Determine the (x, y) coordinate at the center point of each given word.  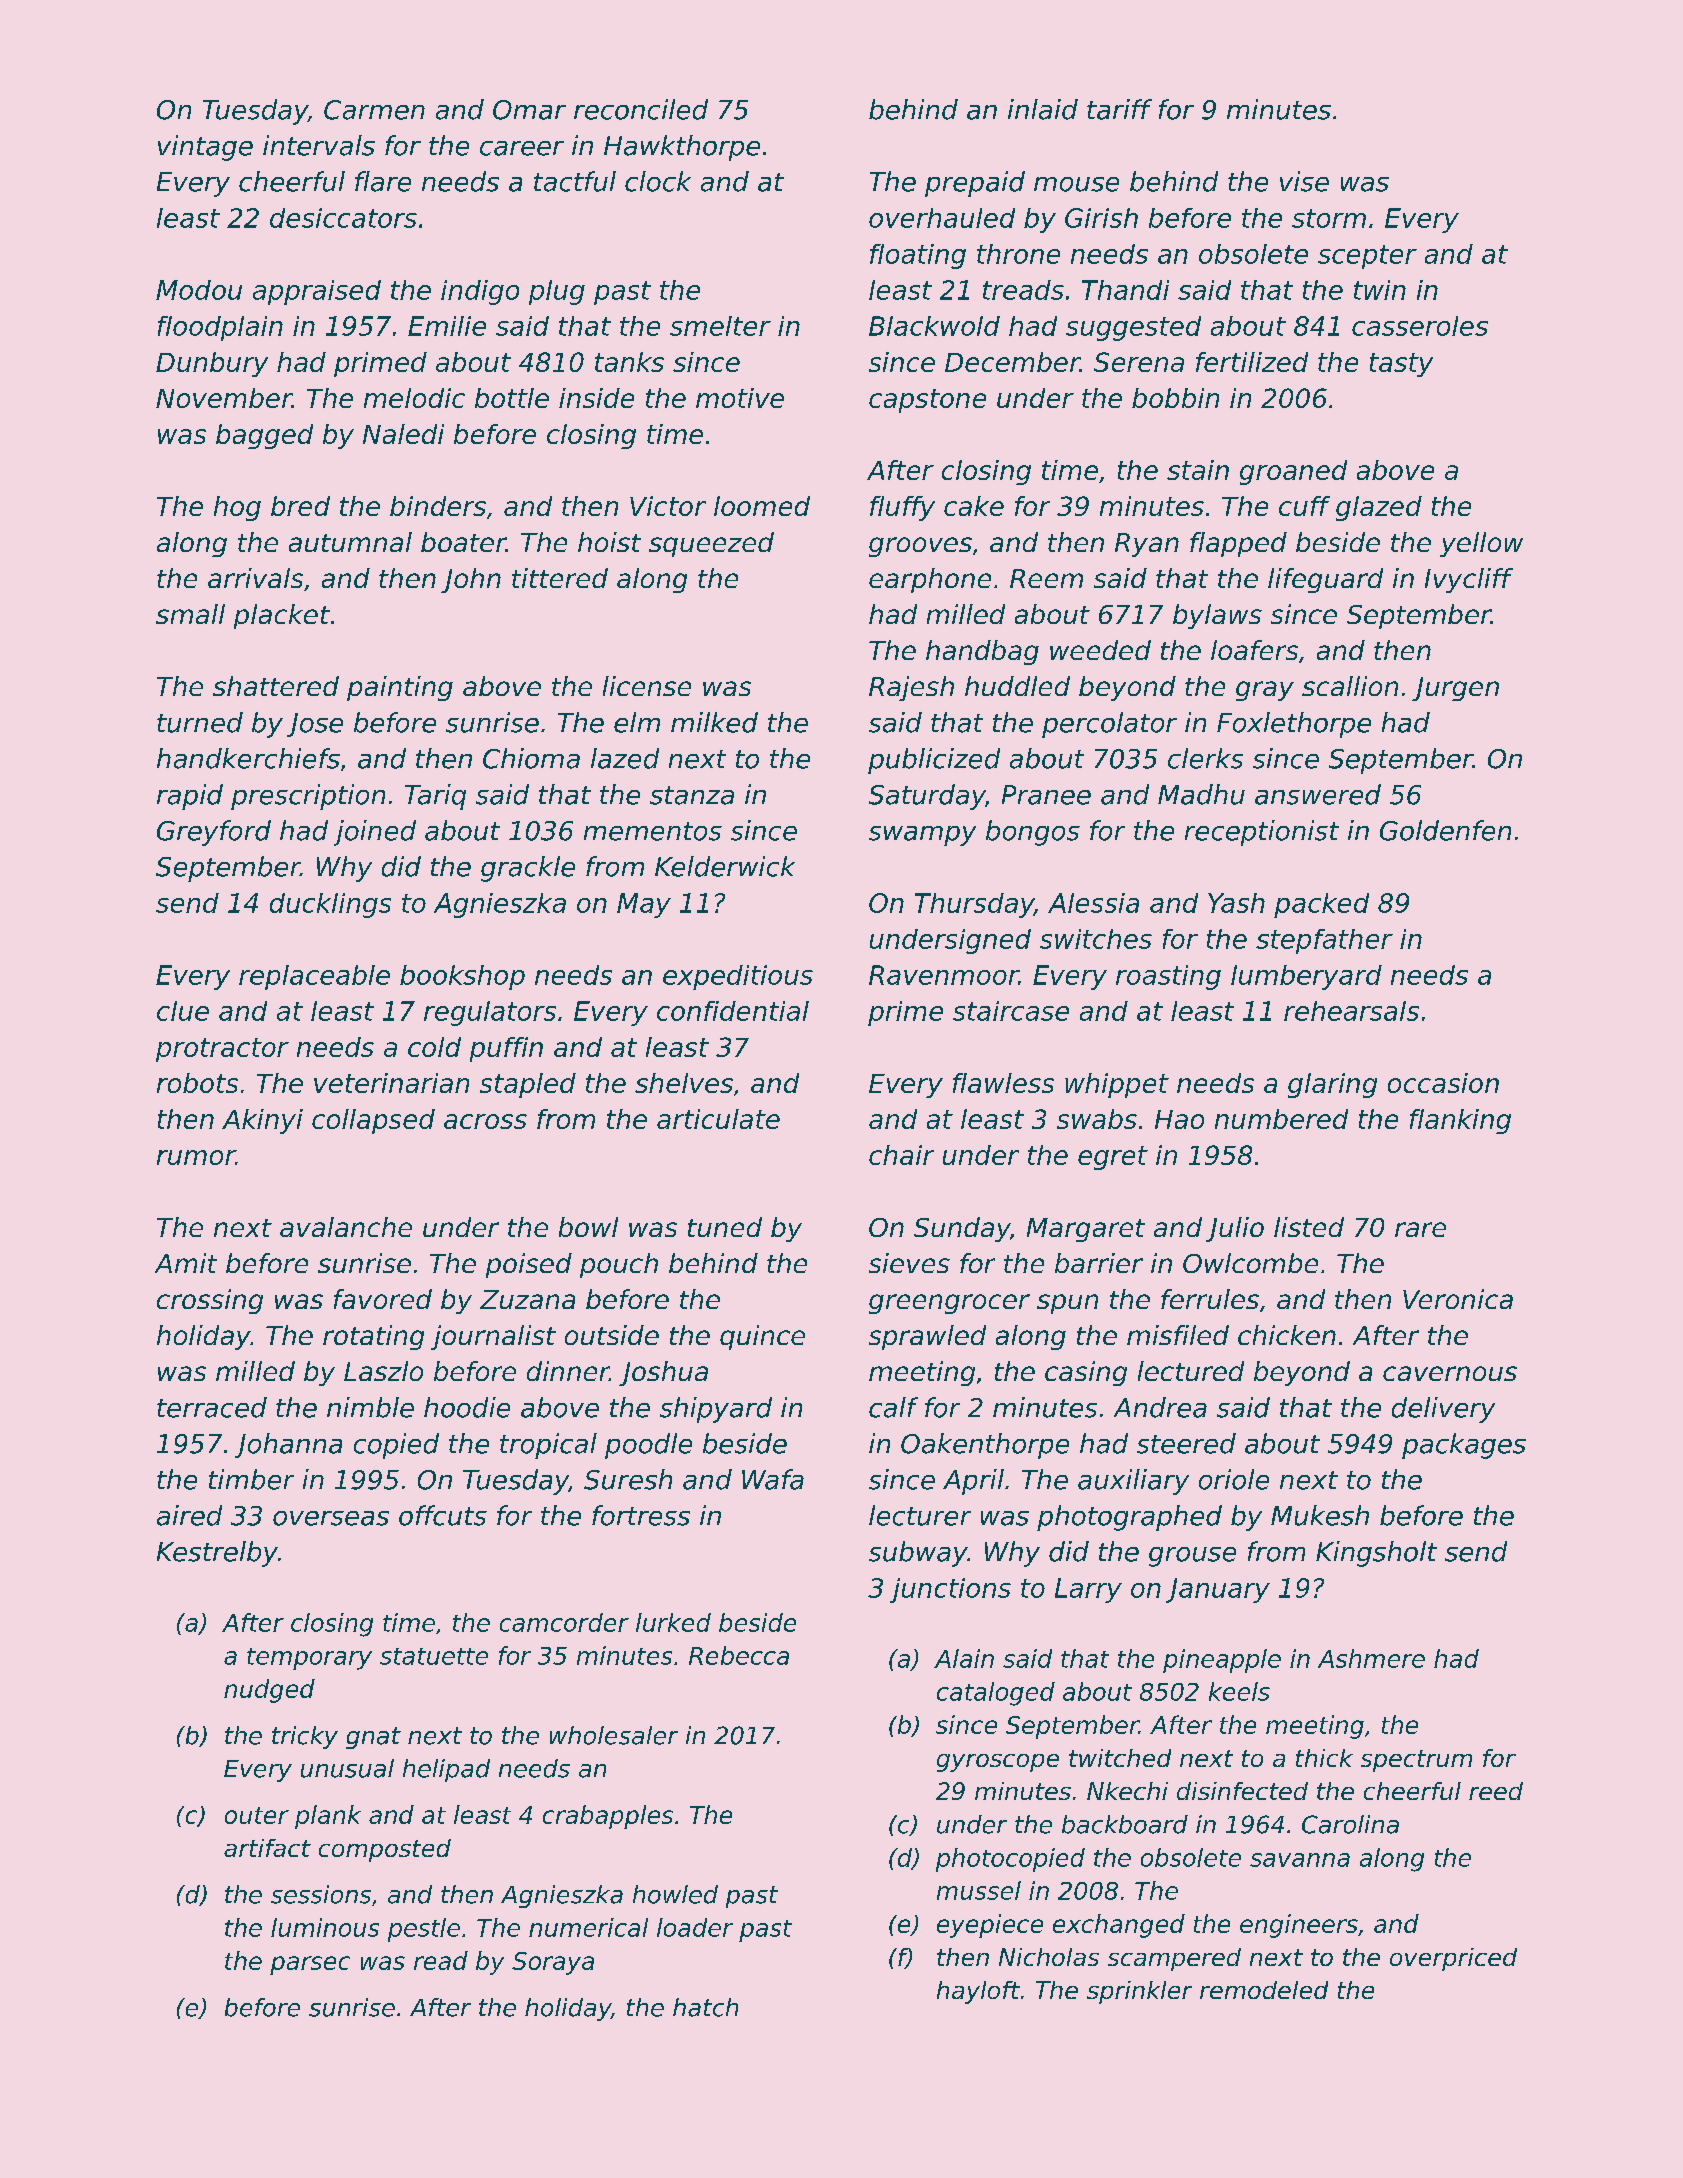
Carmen (374, 110)
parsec (310, 1965)
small (190, 614)
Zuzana (527, 1299)
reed (1496, 1791)
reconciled (641, 109)
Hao (1179, 1119)
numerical (588, 1927)
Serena (1139, 362)
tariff (1119, 109)
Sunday (962, 1229)
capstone (927, 401)
